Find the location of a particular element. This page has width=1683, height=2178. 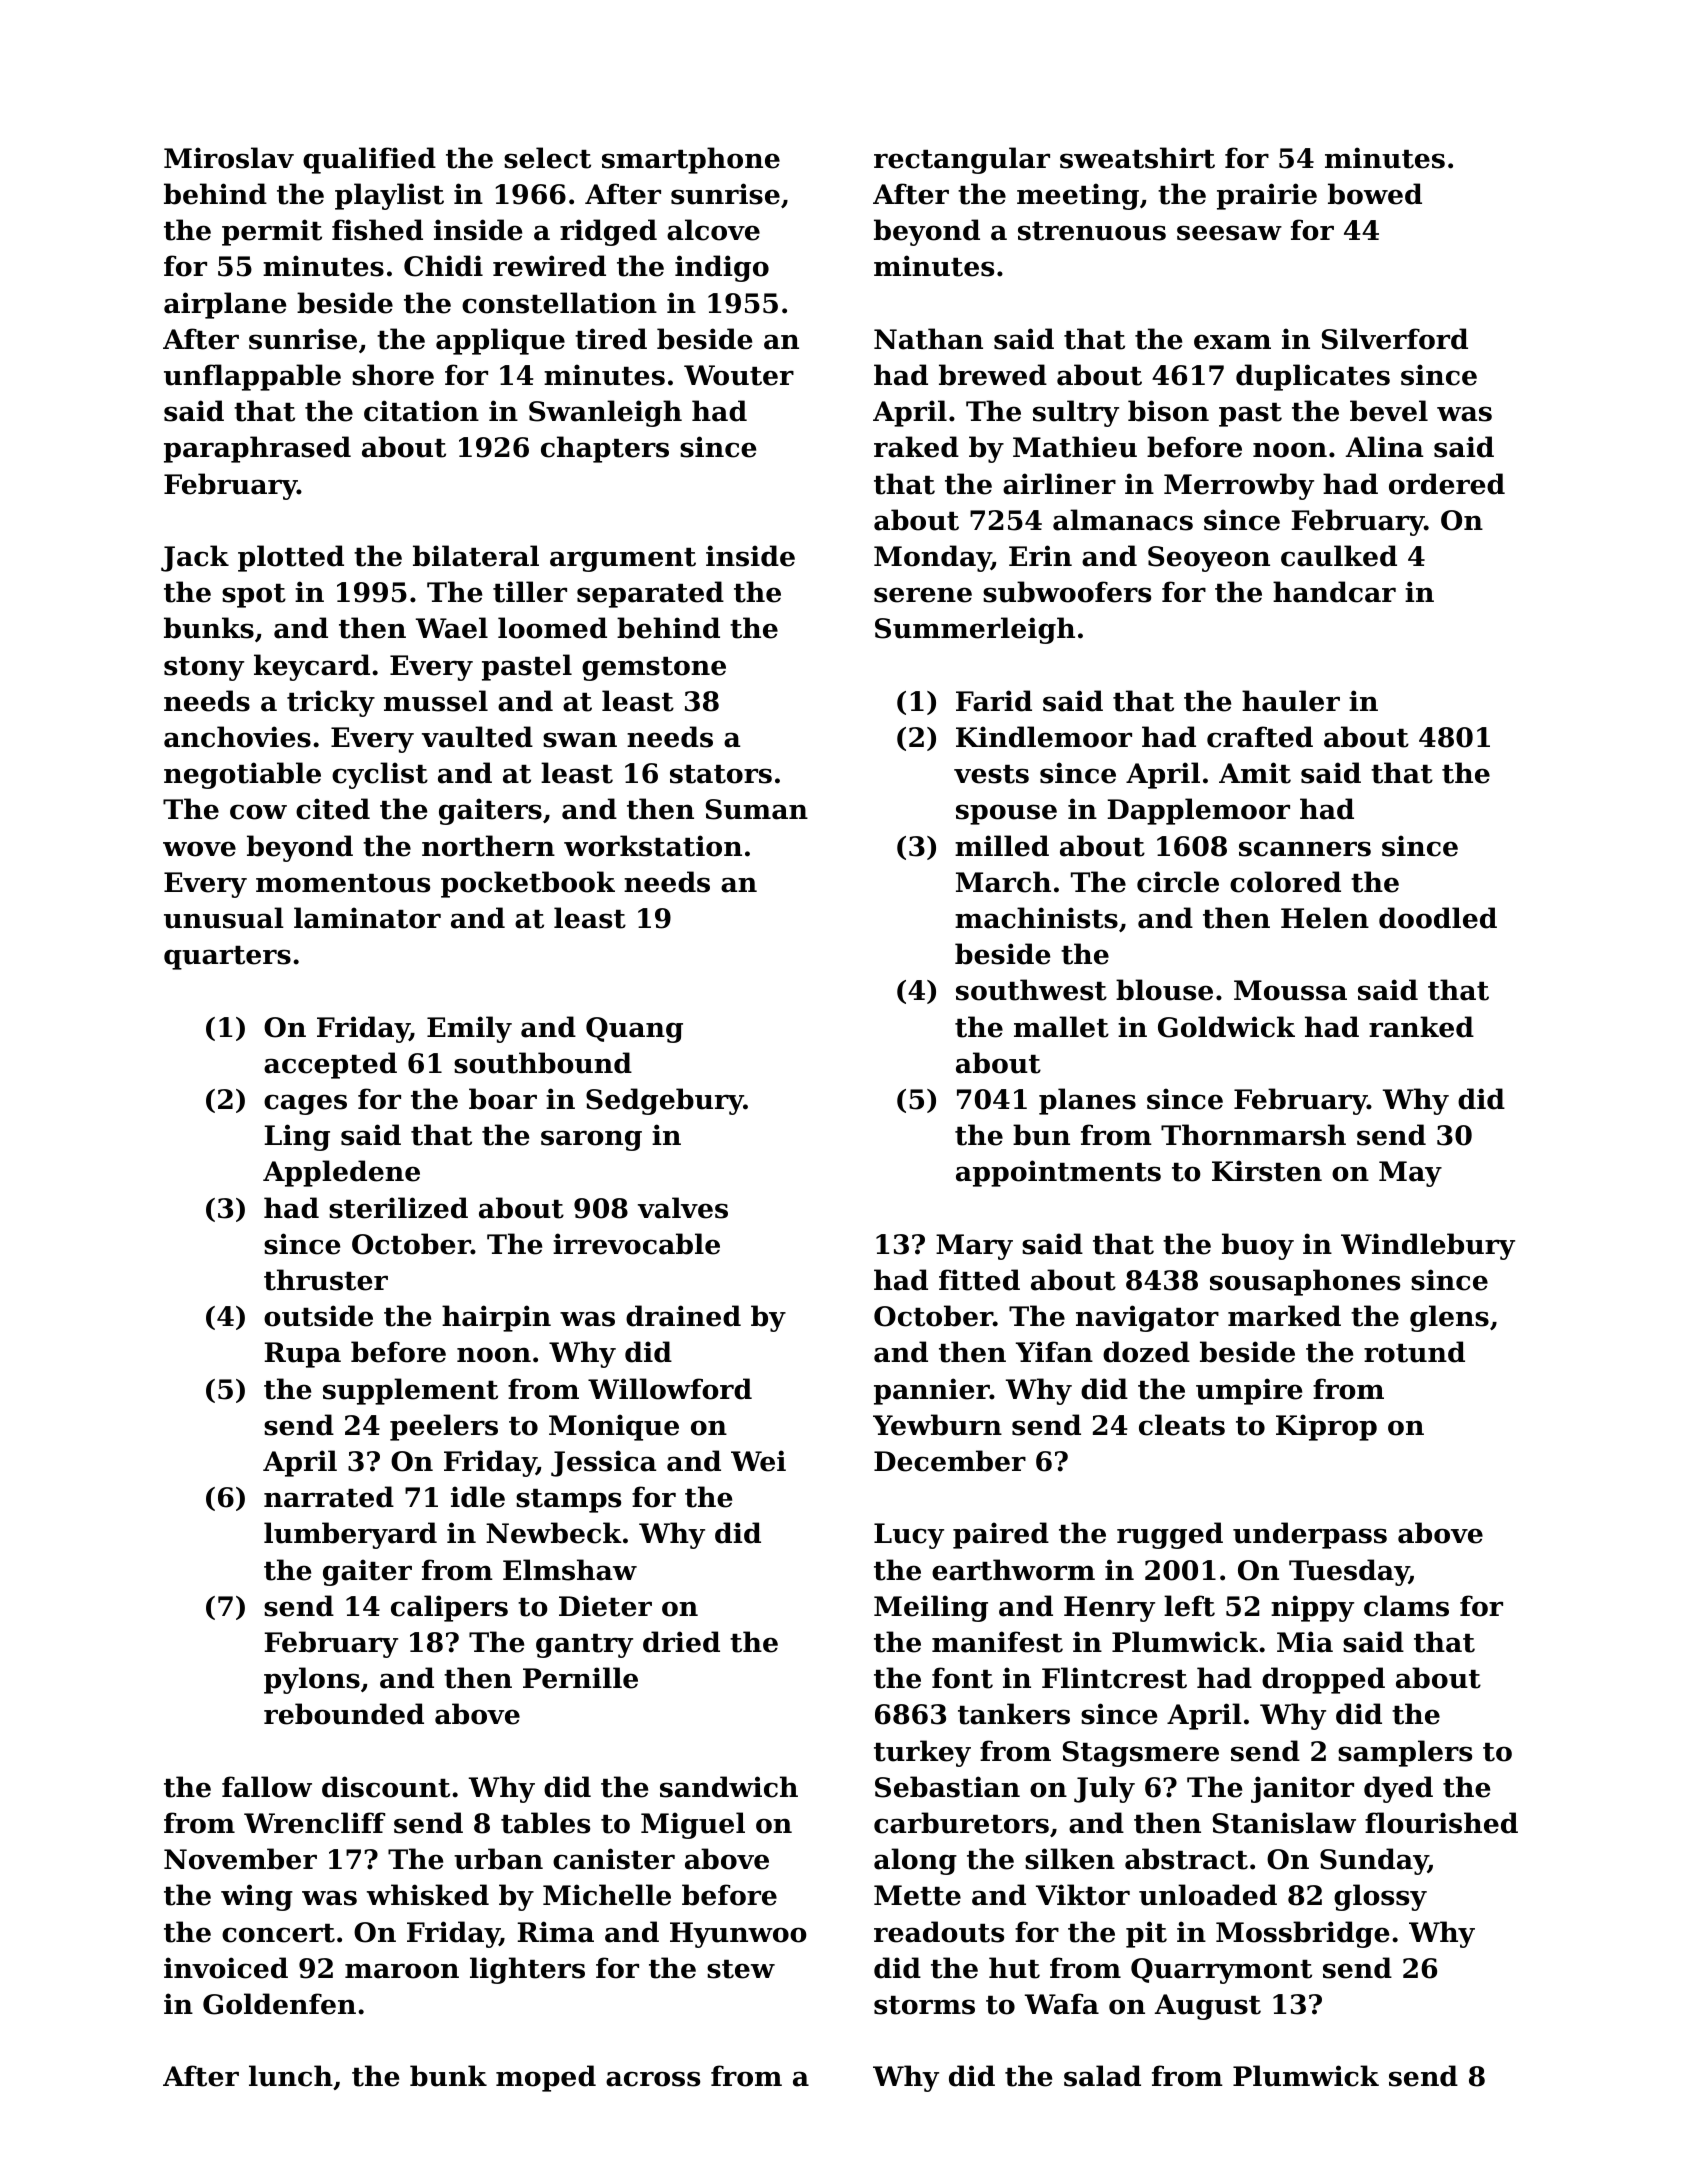

Willowford is located at coordinates (670, 1389).
